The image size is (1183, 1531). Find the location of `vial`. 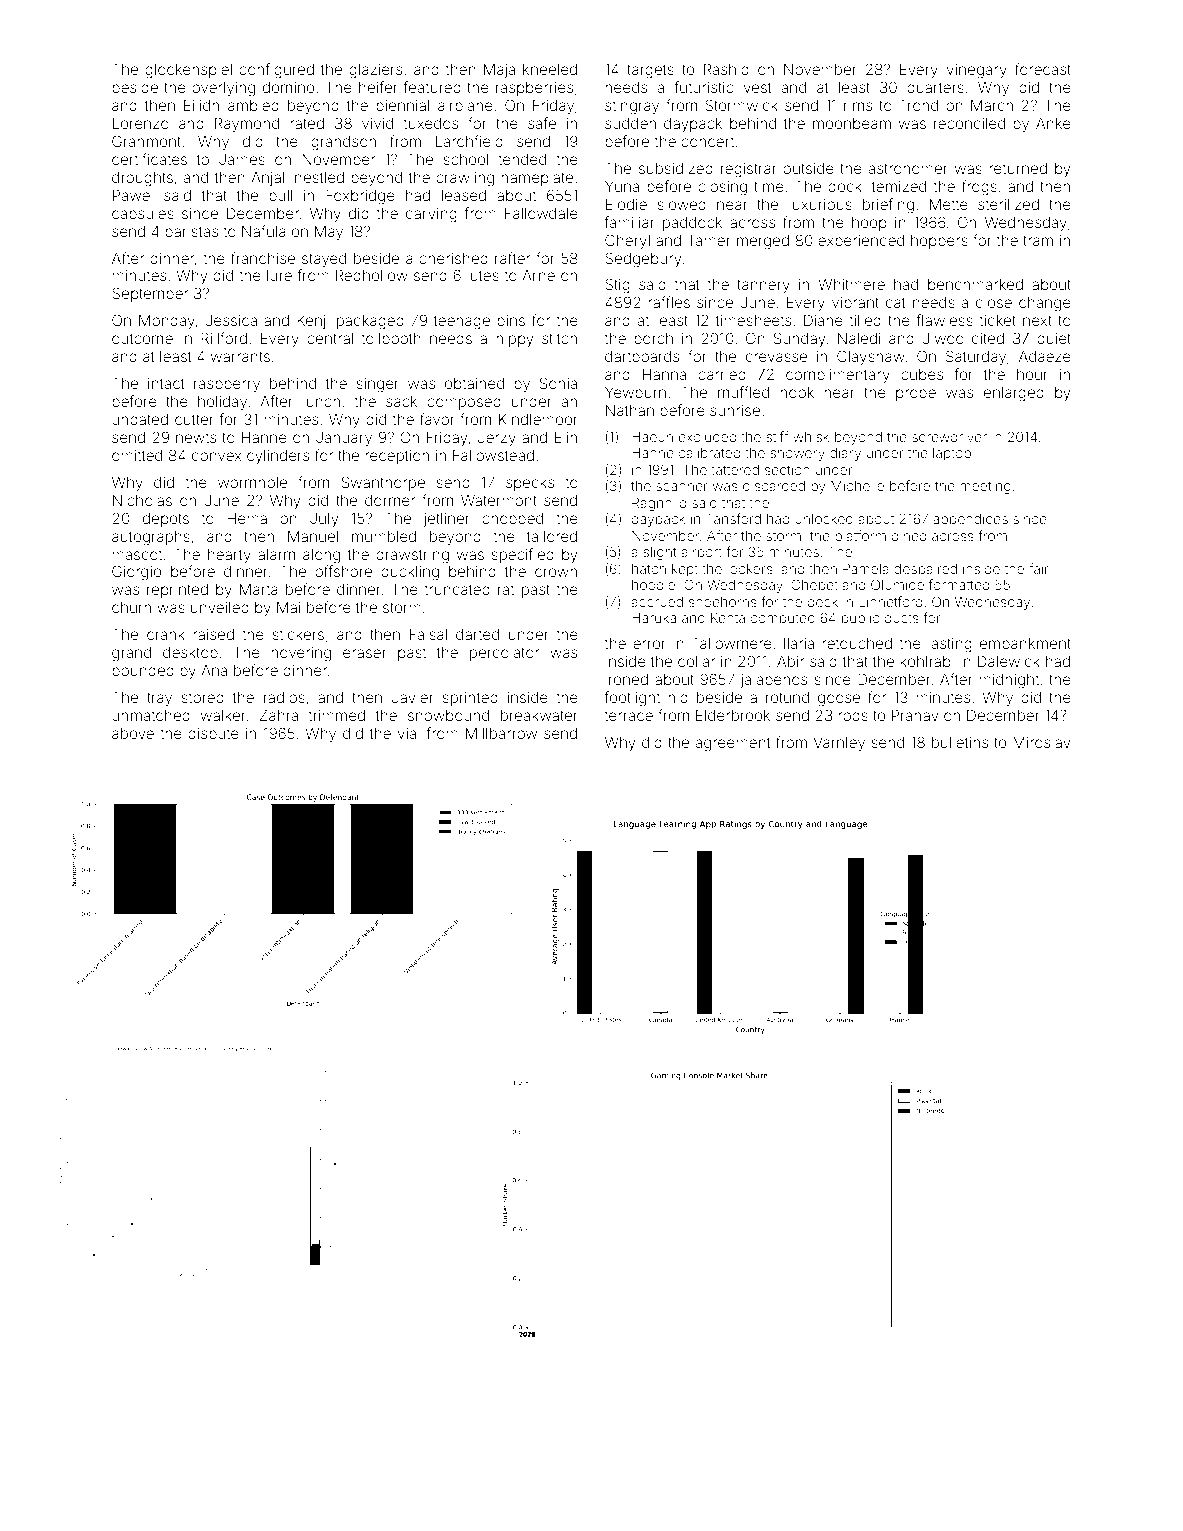

vial is located at coordinates (409, 733).
